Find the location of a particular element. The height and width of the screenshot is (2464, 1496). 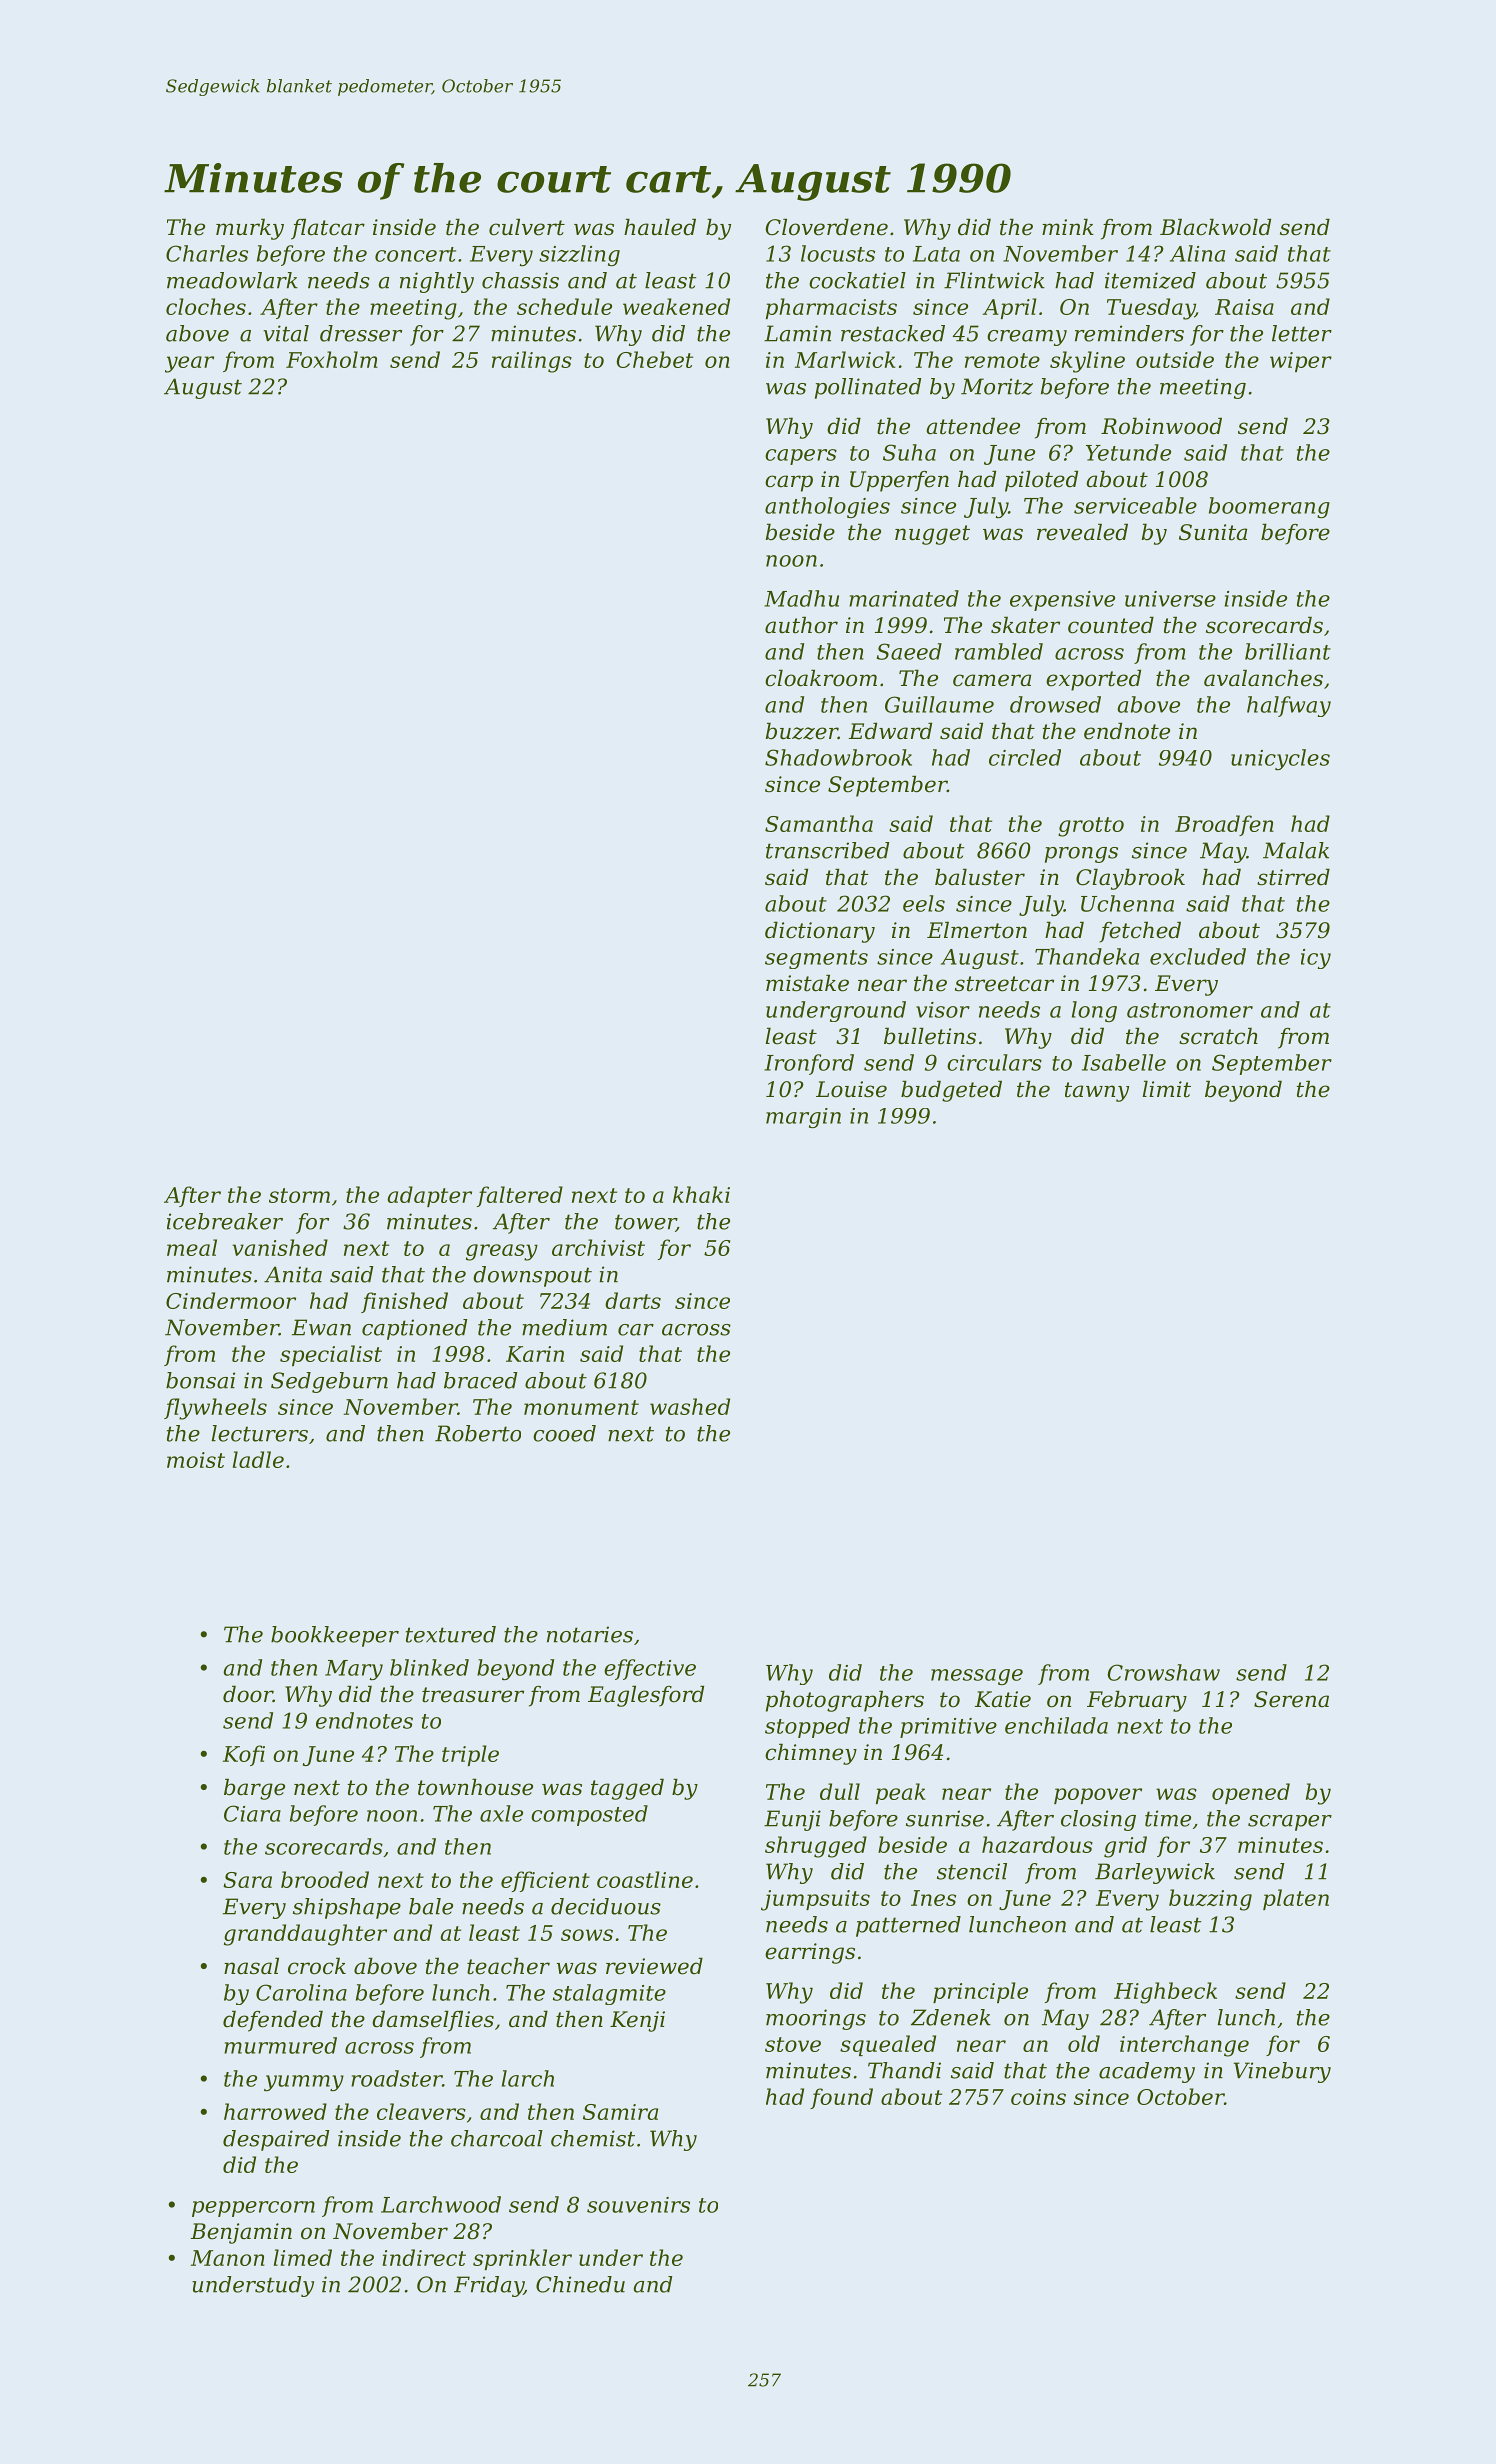

stirred is located at coordinates (1293, 877).
